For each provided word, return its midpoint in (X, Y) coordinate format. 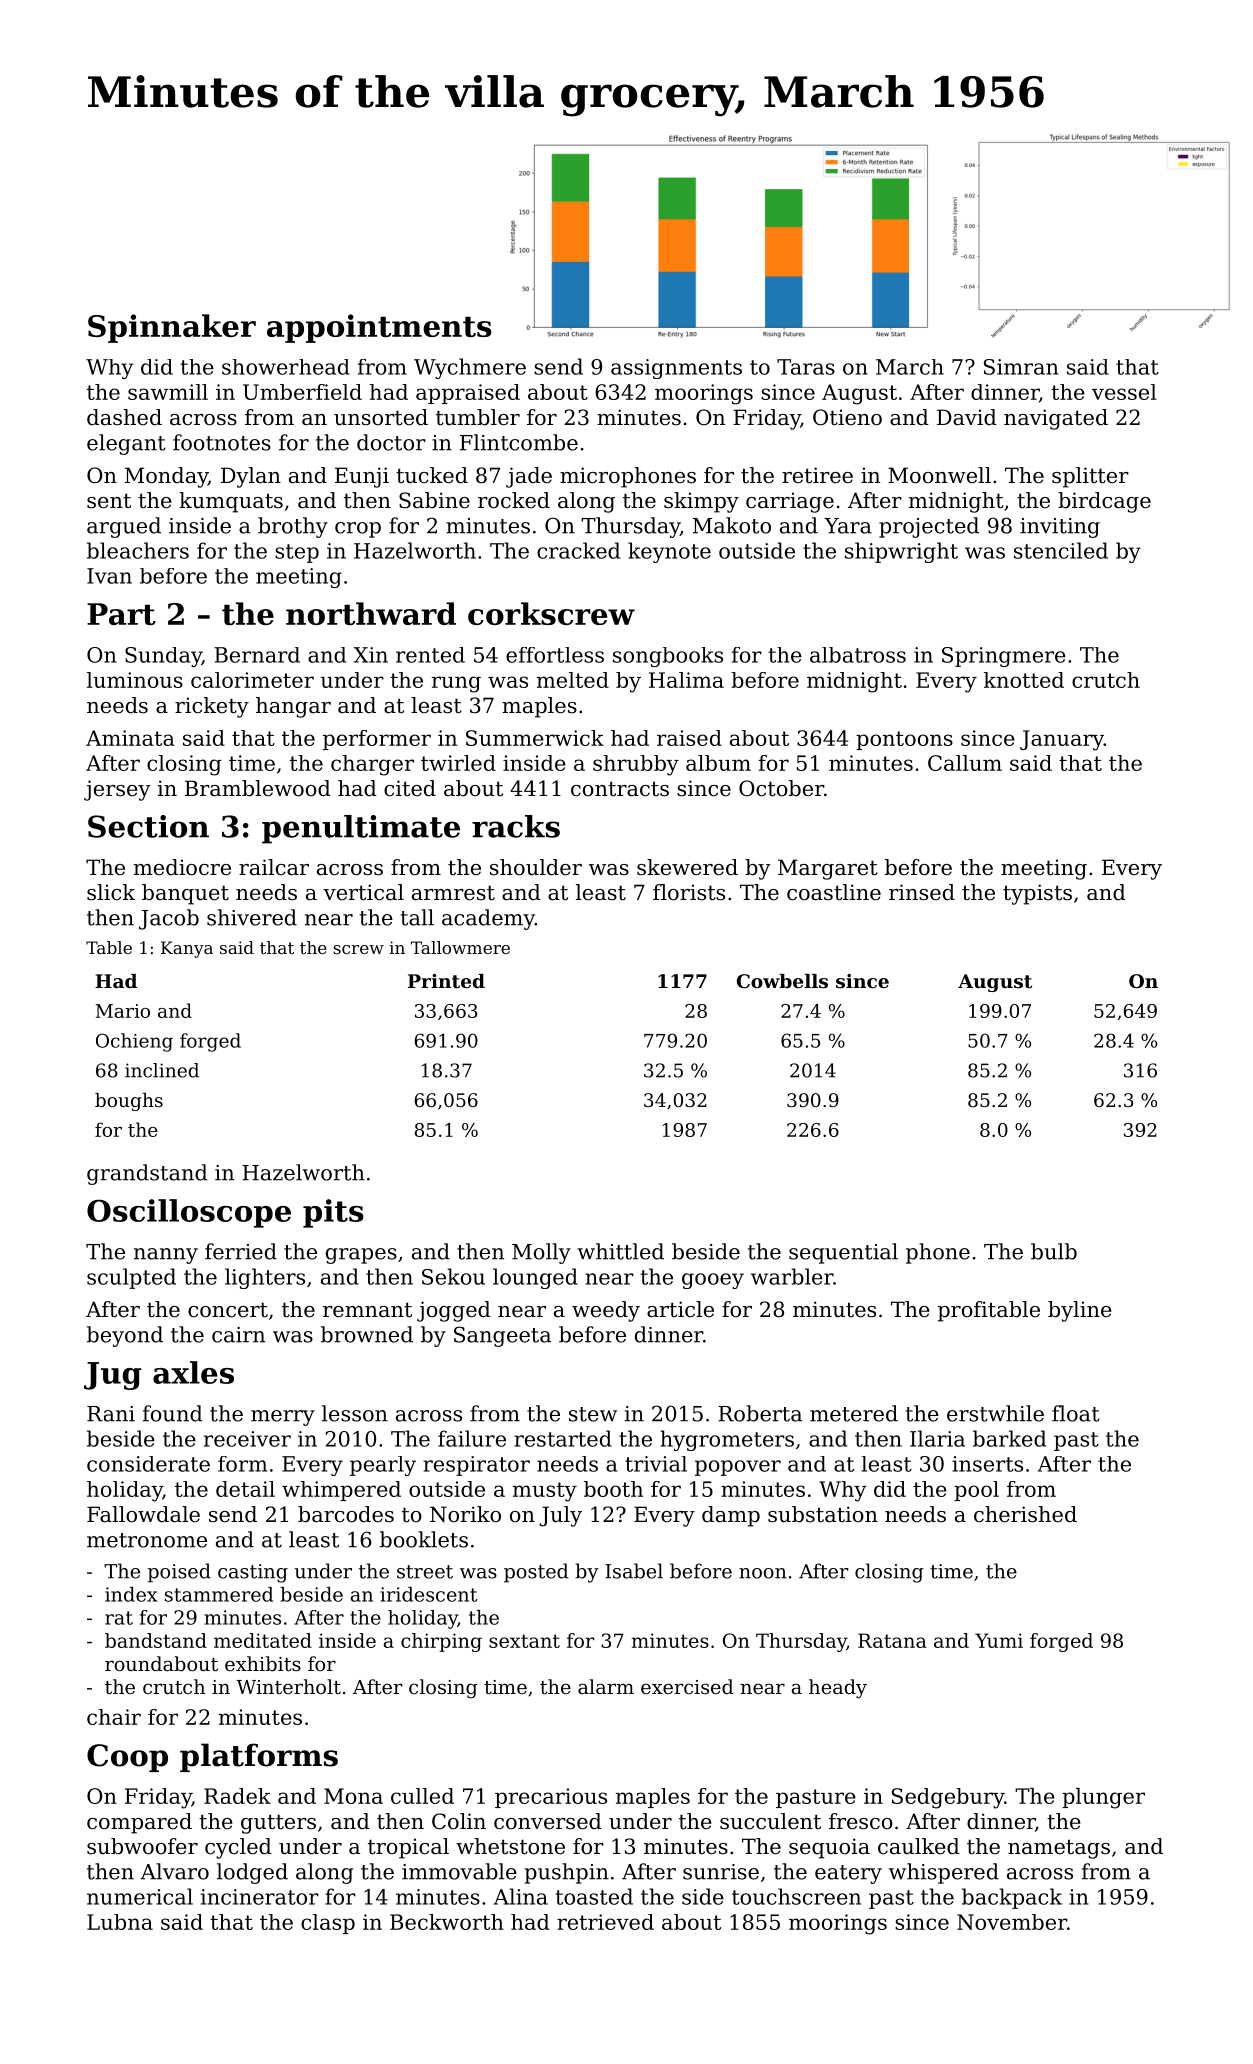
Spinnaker (172, 328)
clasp (328, 1924)
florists (689, 892)
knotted (1024, 680)
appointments (379, 328)
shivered (252, 917)
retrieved (605, 1922)
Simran (1021, 367)
